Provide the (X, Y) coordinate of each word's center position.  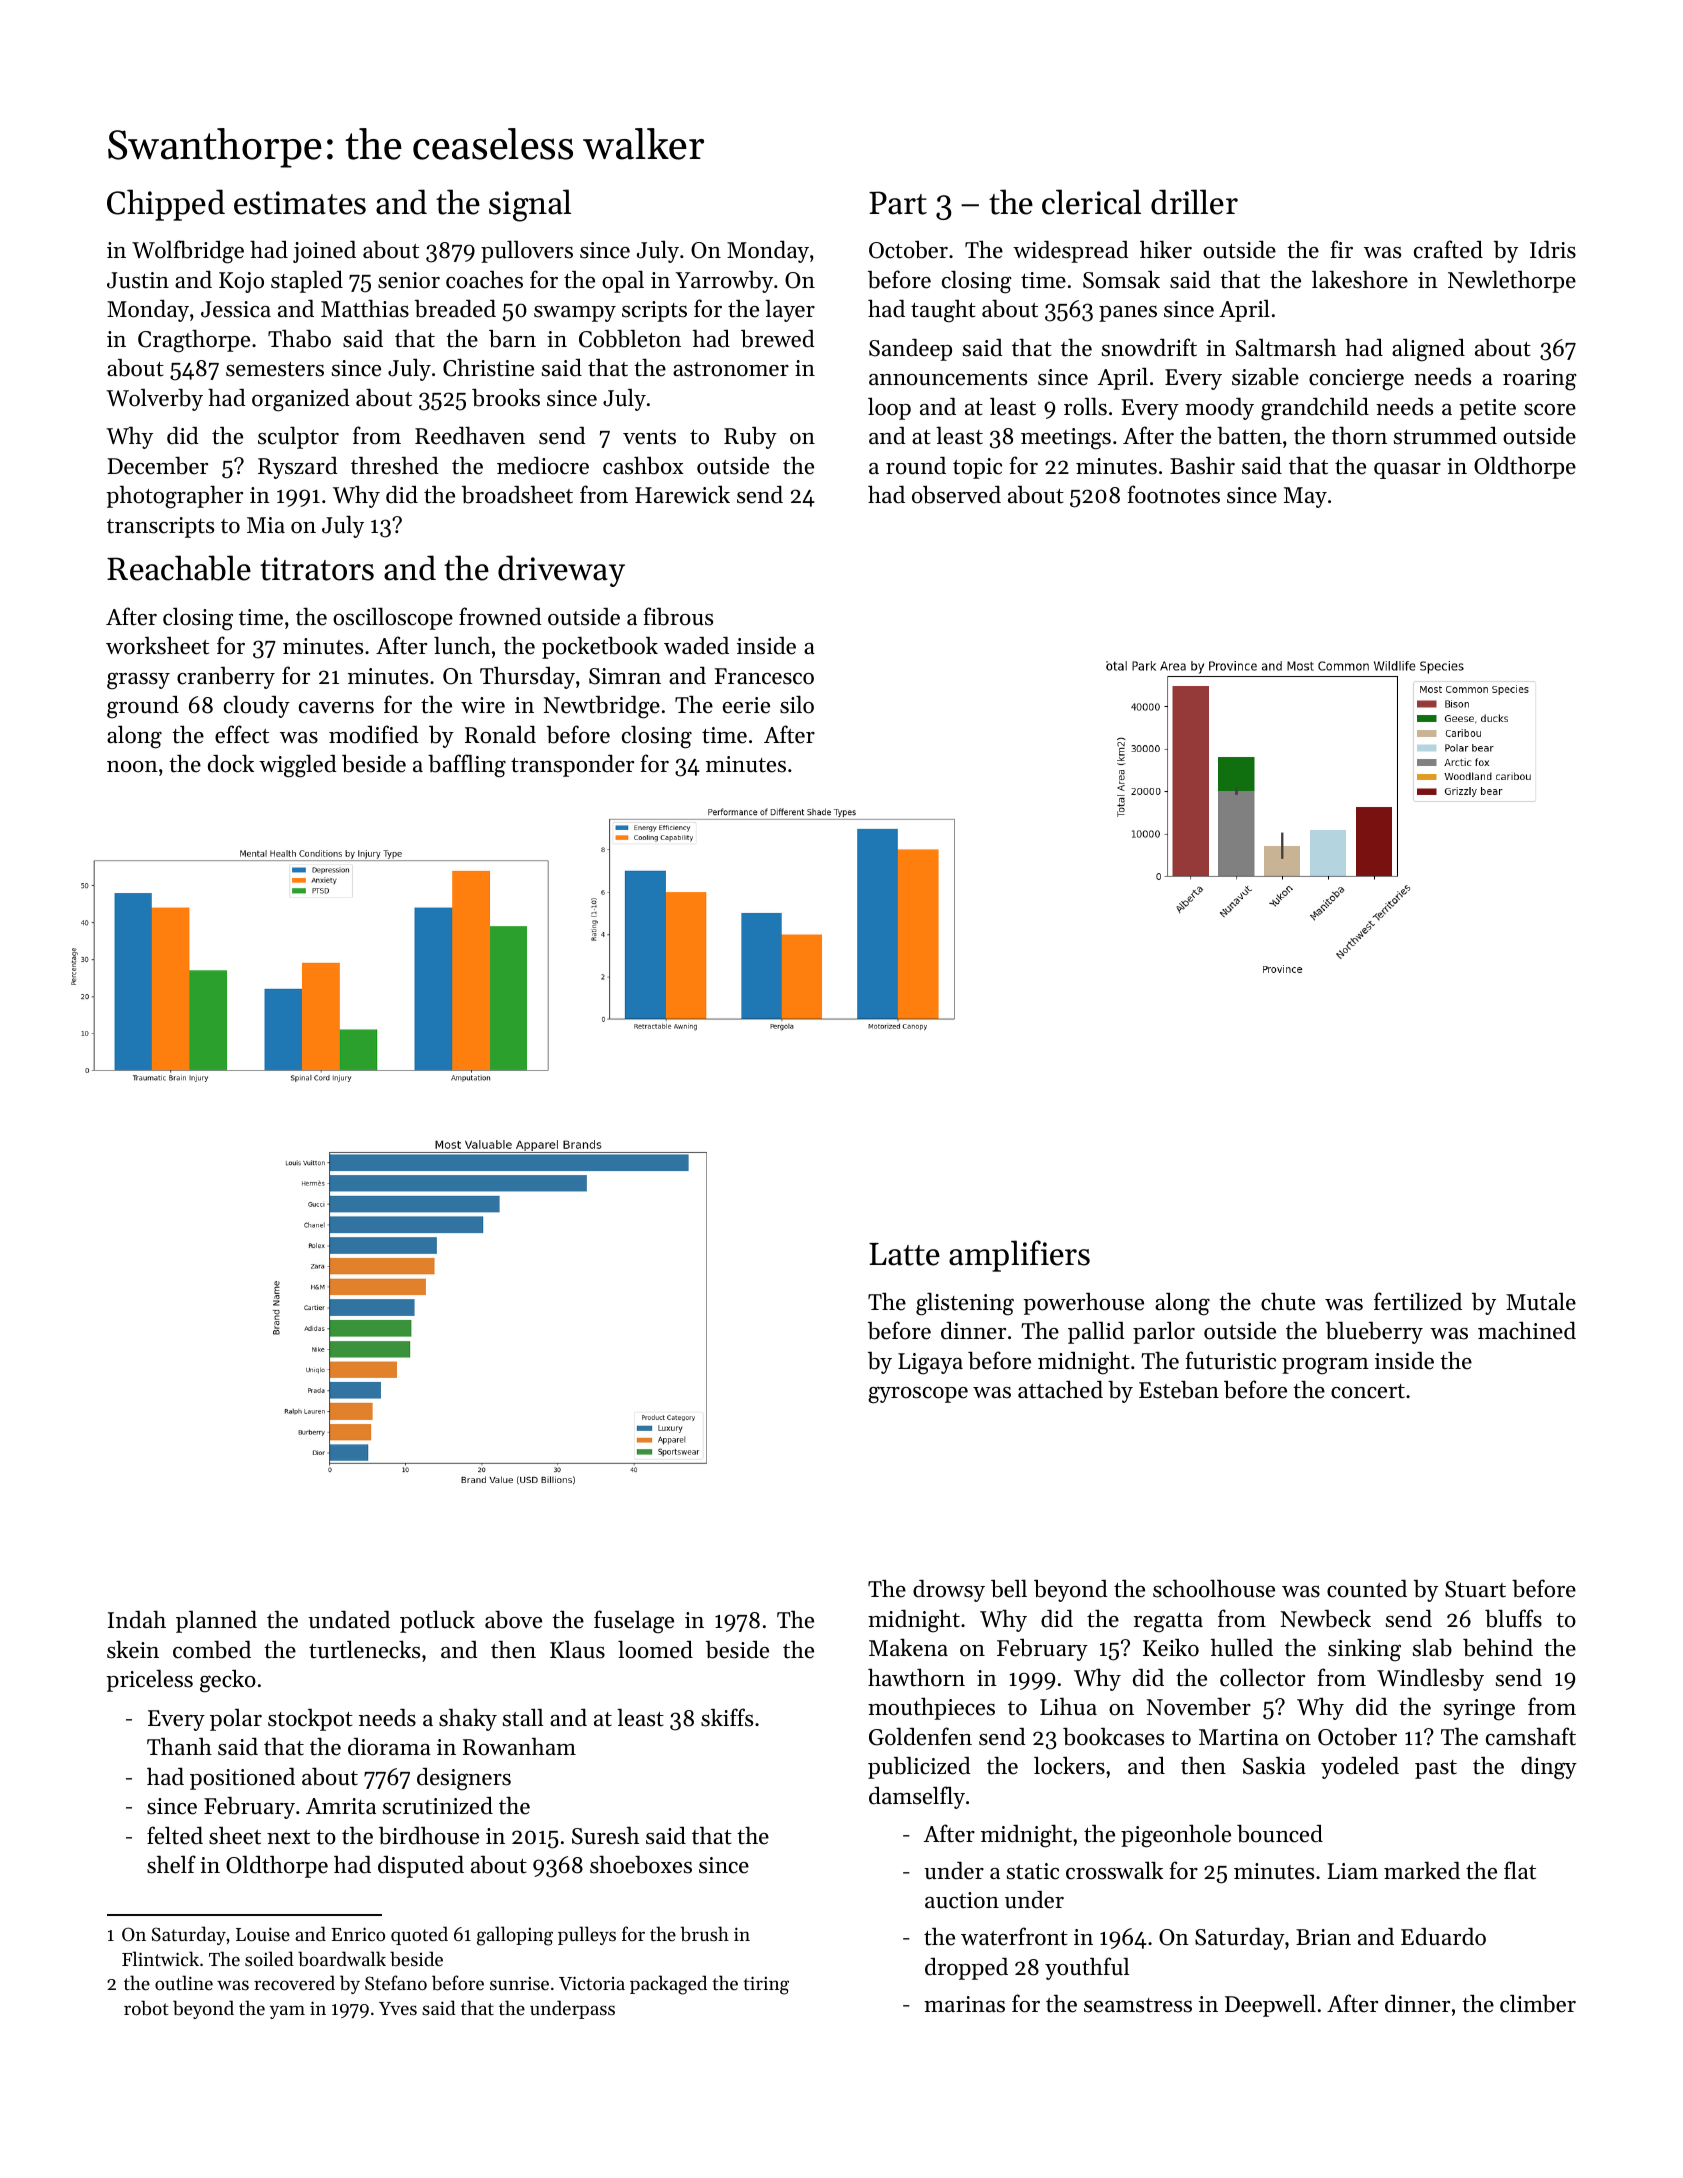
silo (797, 704)
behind (1498, 1647)
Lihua (1068, 1706)
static (1033, 1871)
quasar (1407, 471)
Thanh (179, 1746)
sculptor (298, 437)
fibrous (678, 616)
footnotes (1173, 494)
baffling (467, 766)
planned (216, 1621)
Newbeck (1326, 1619)
